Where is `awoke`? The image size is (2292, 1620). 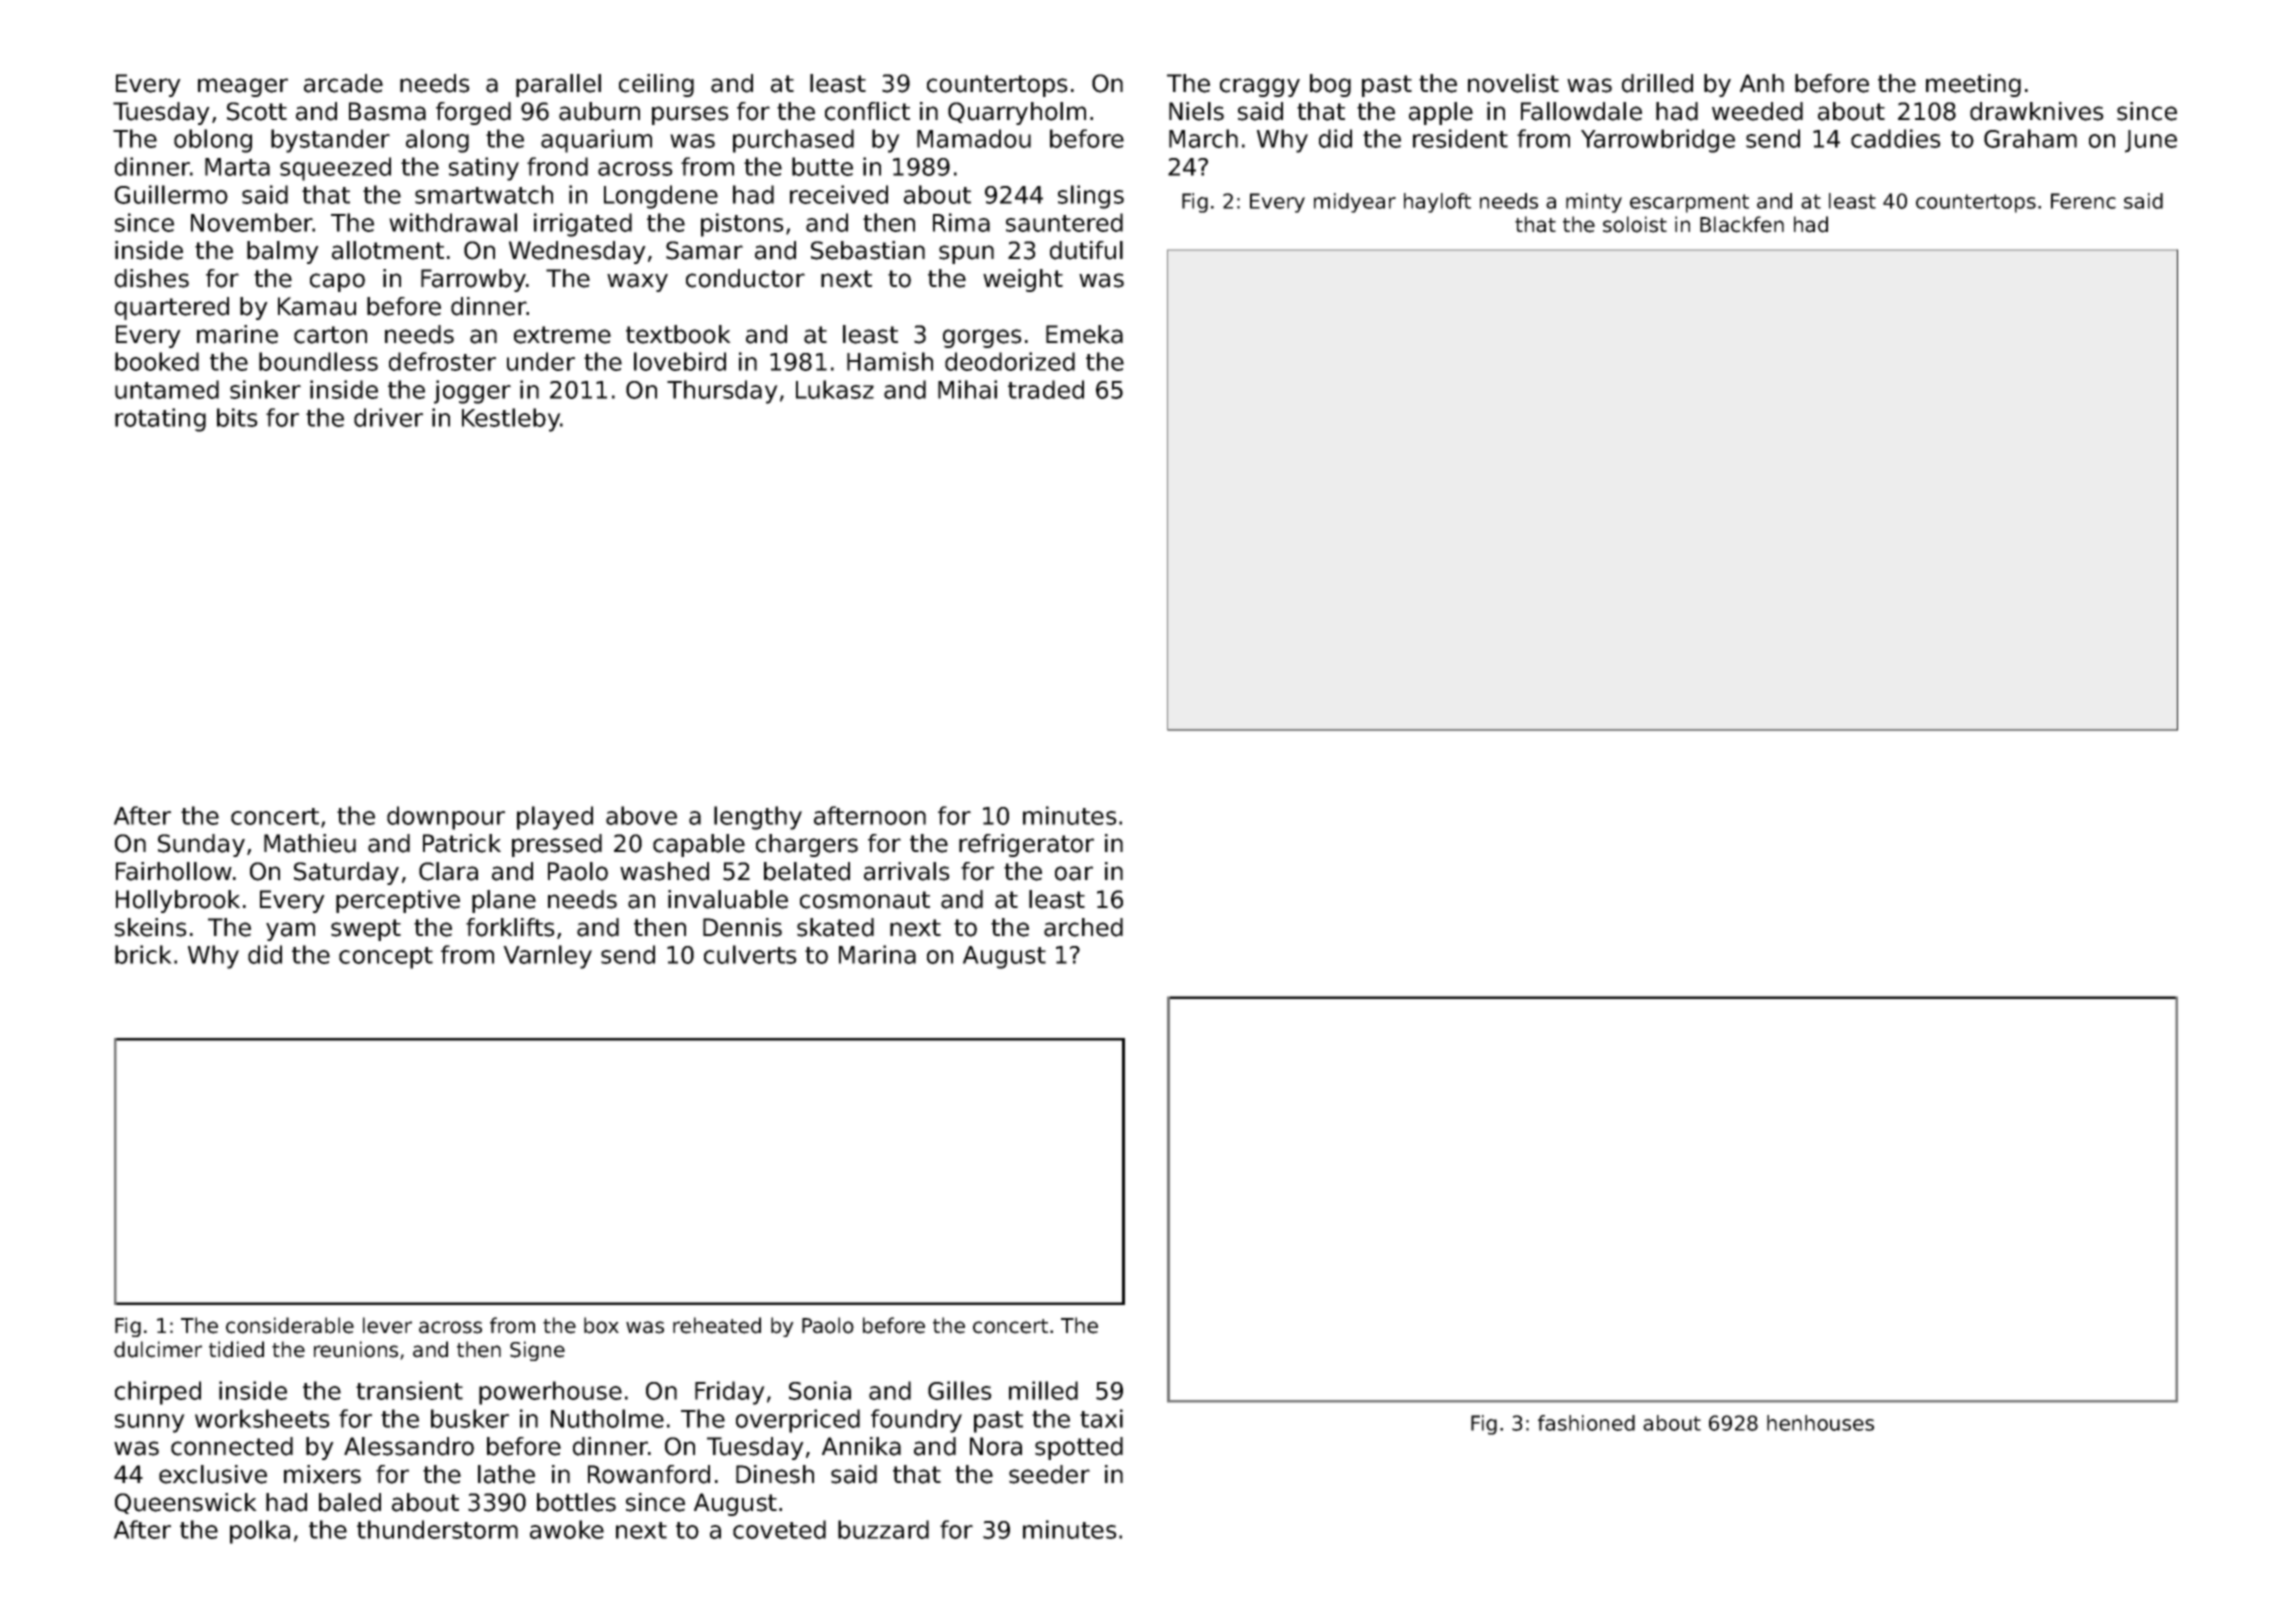
awoke is located at coordinates (567, 1529).
